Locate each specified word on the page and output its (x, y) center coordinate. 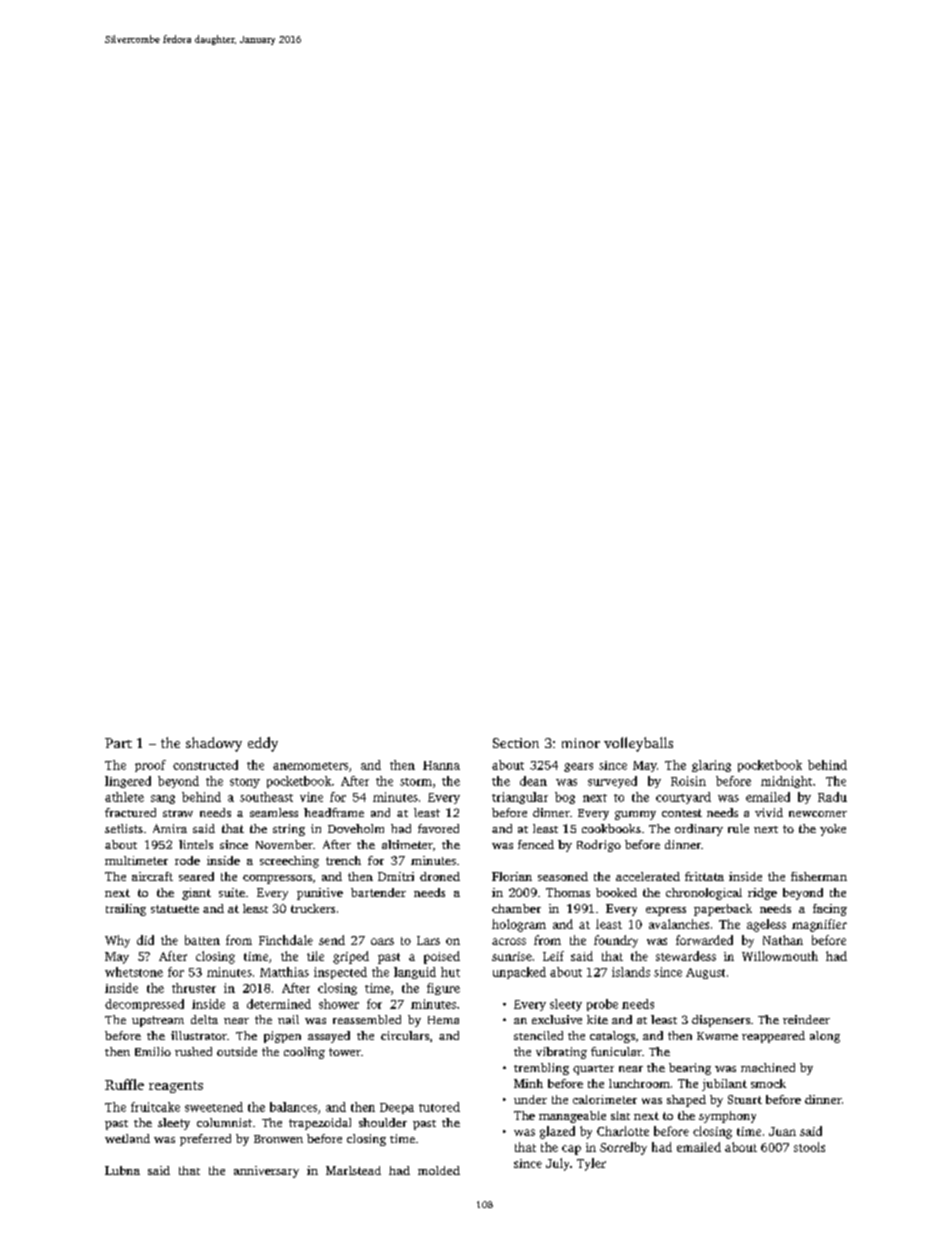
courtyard (683, 798)
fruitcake (155, 1107)
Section (516, 743)
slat (620, 1115)
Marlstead (353, 1170)
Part (118, 743)
